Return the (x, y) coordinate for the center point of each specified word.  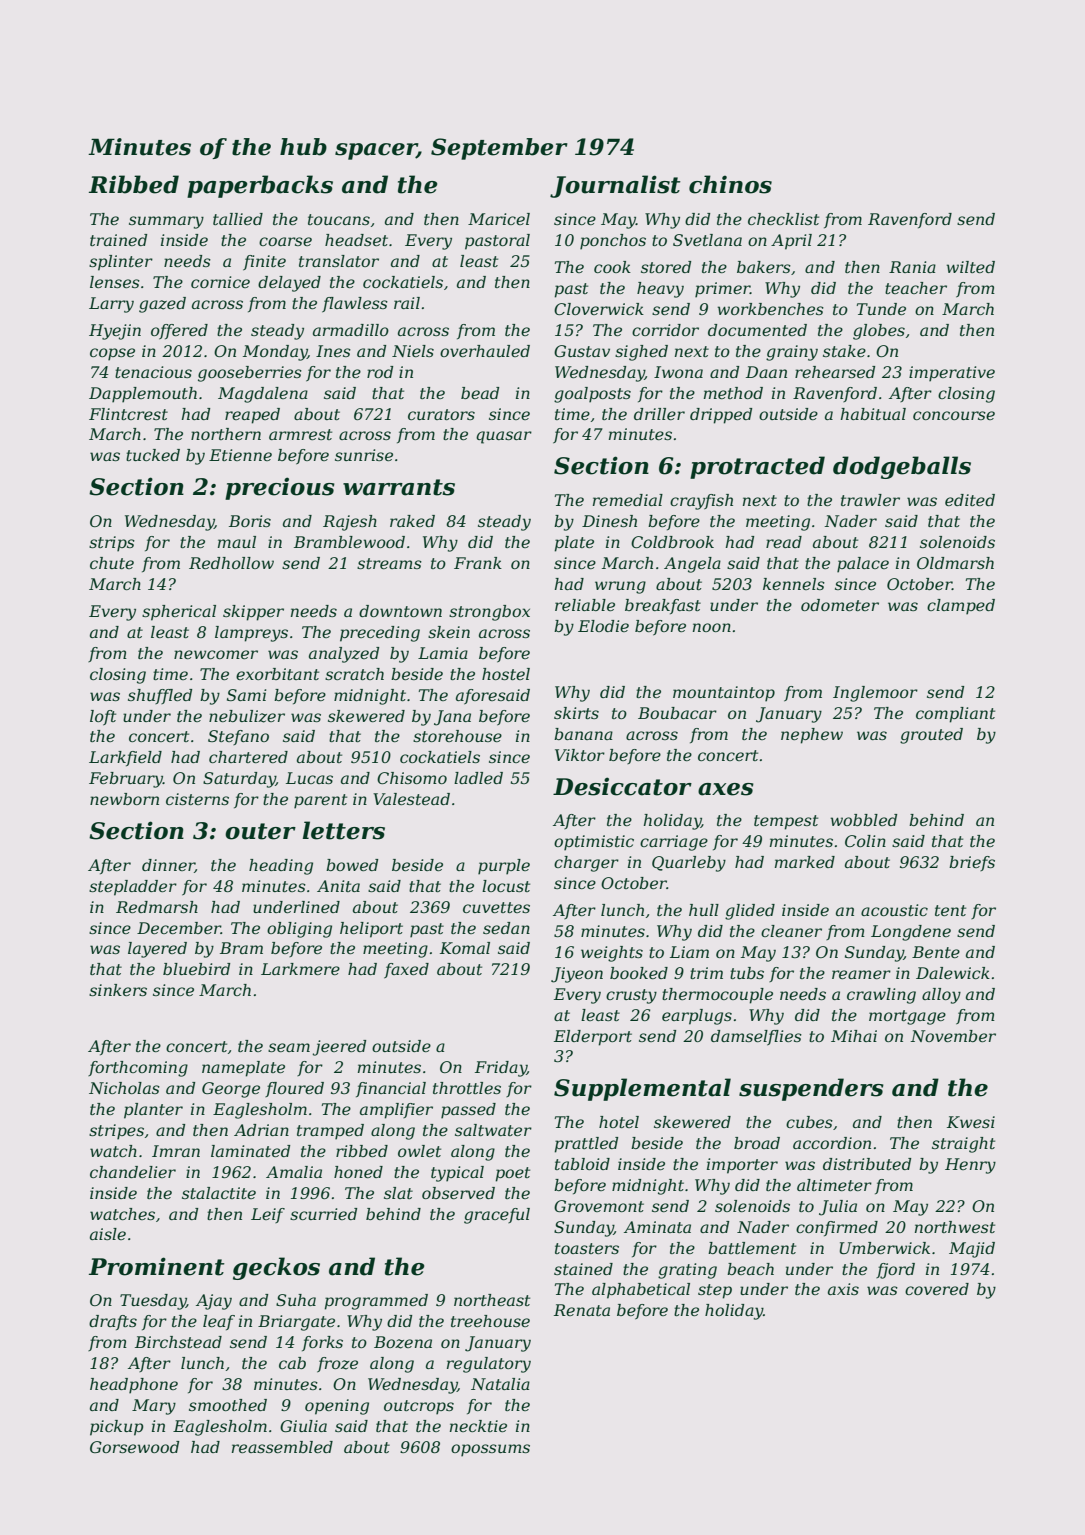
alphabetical (641, 1291)
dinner (168, 866)
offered (179, 332)
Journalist (615, 186)
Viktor (580, 755)
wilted (970, 267)
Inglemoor (875, 694)
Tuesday (153, 1302)
